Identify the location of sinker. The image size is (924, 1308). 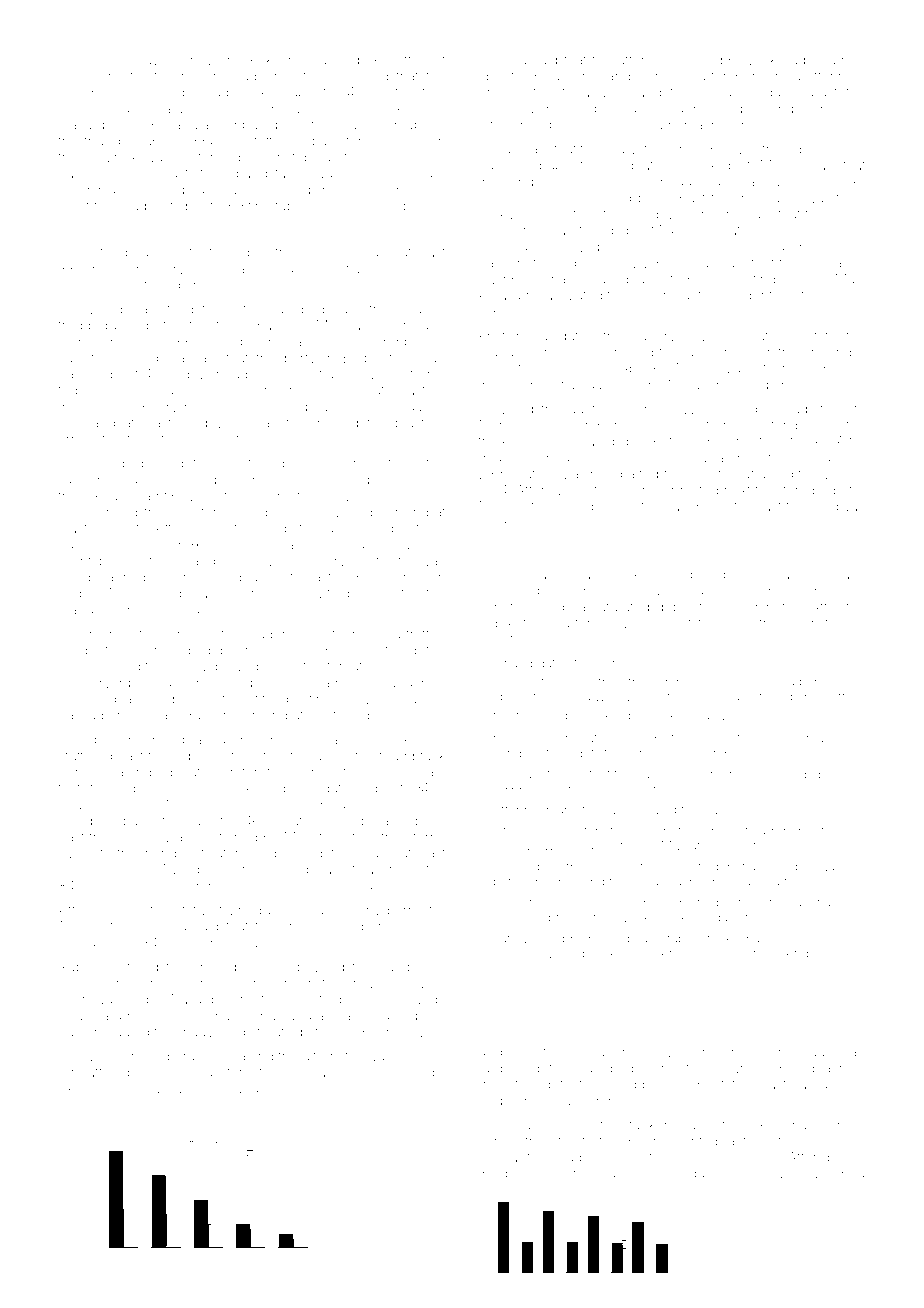
(271, 967).
